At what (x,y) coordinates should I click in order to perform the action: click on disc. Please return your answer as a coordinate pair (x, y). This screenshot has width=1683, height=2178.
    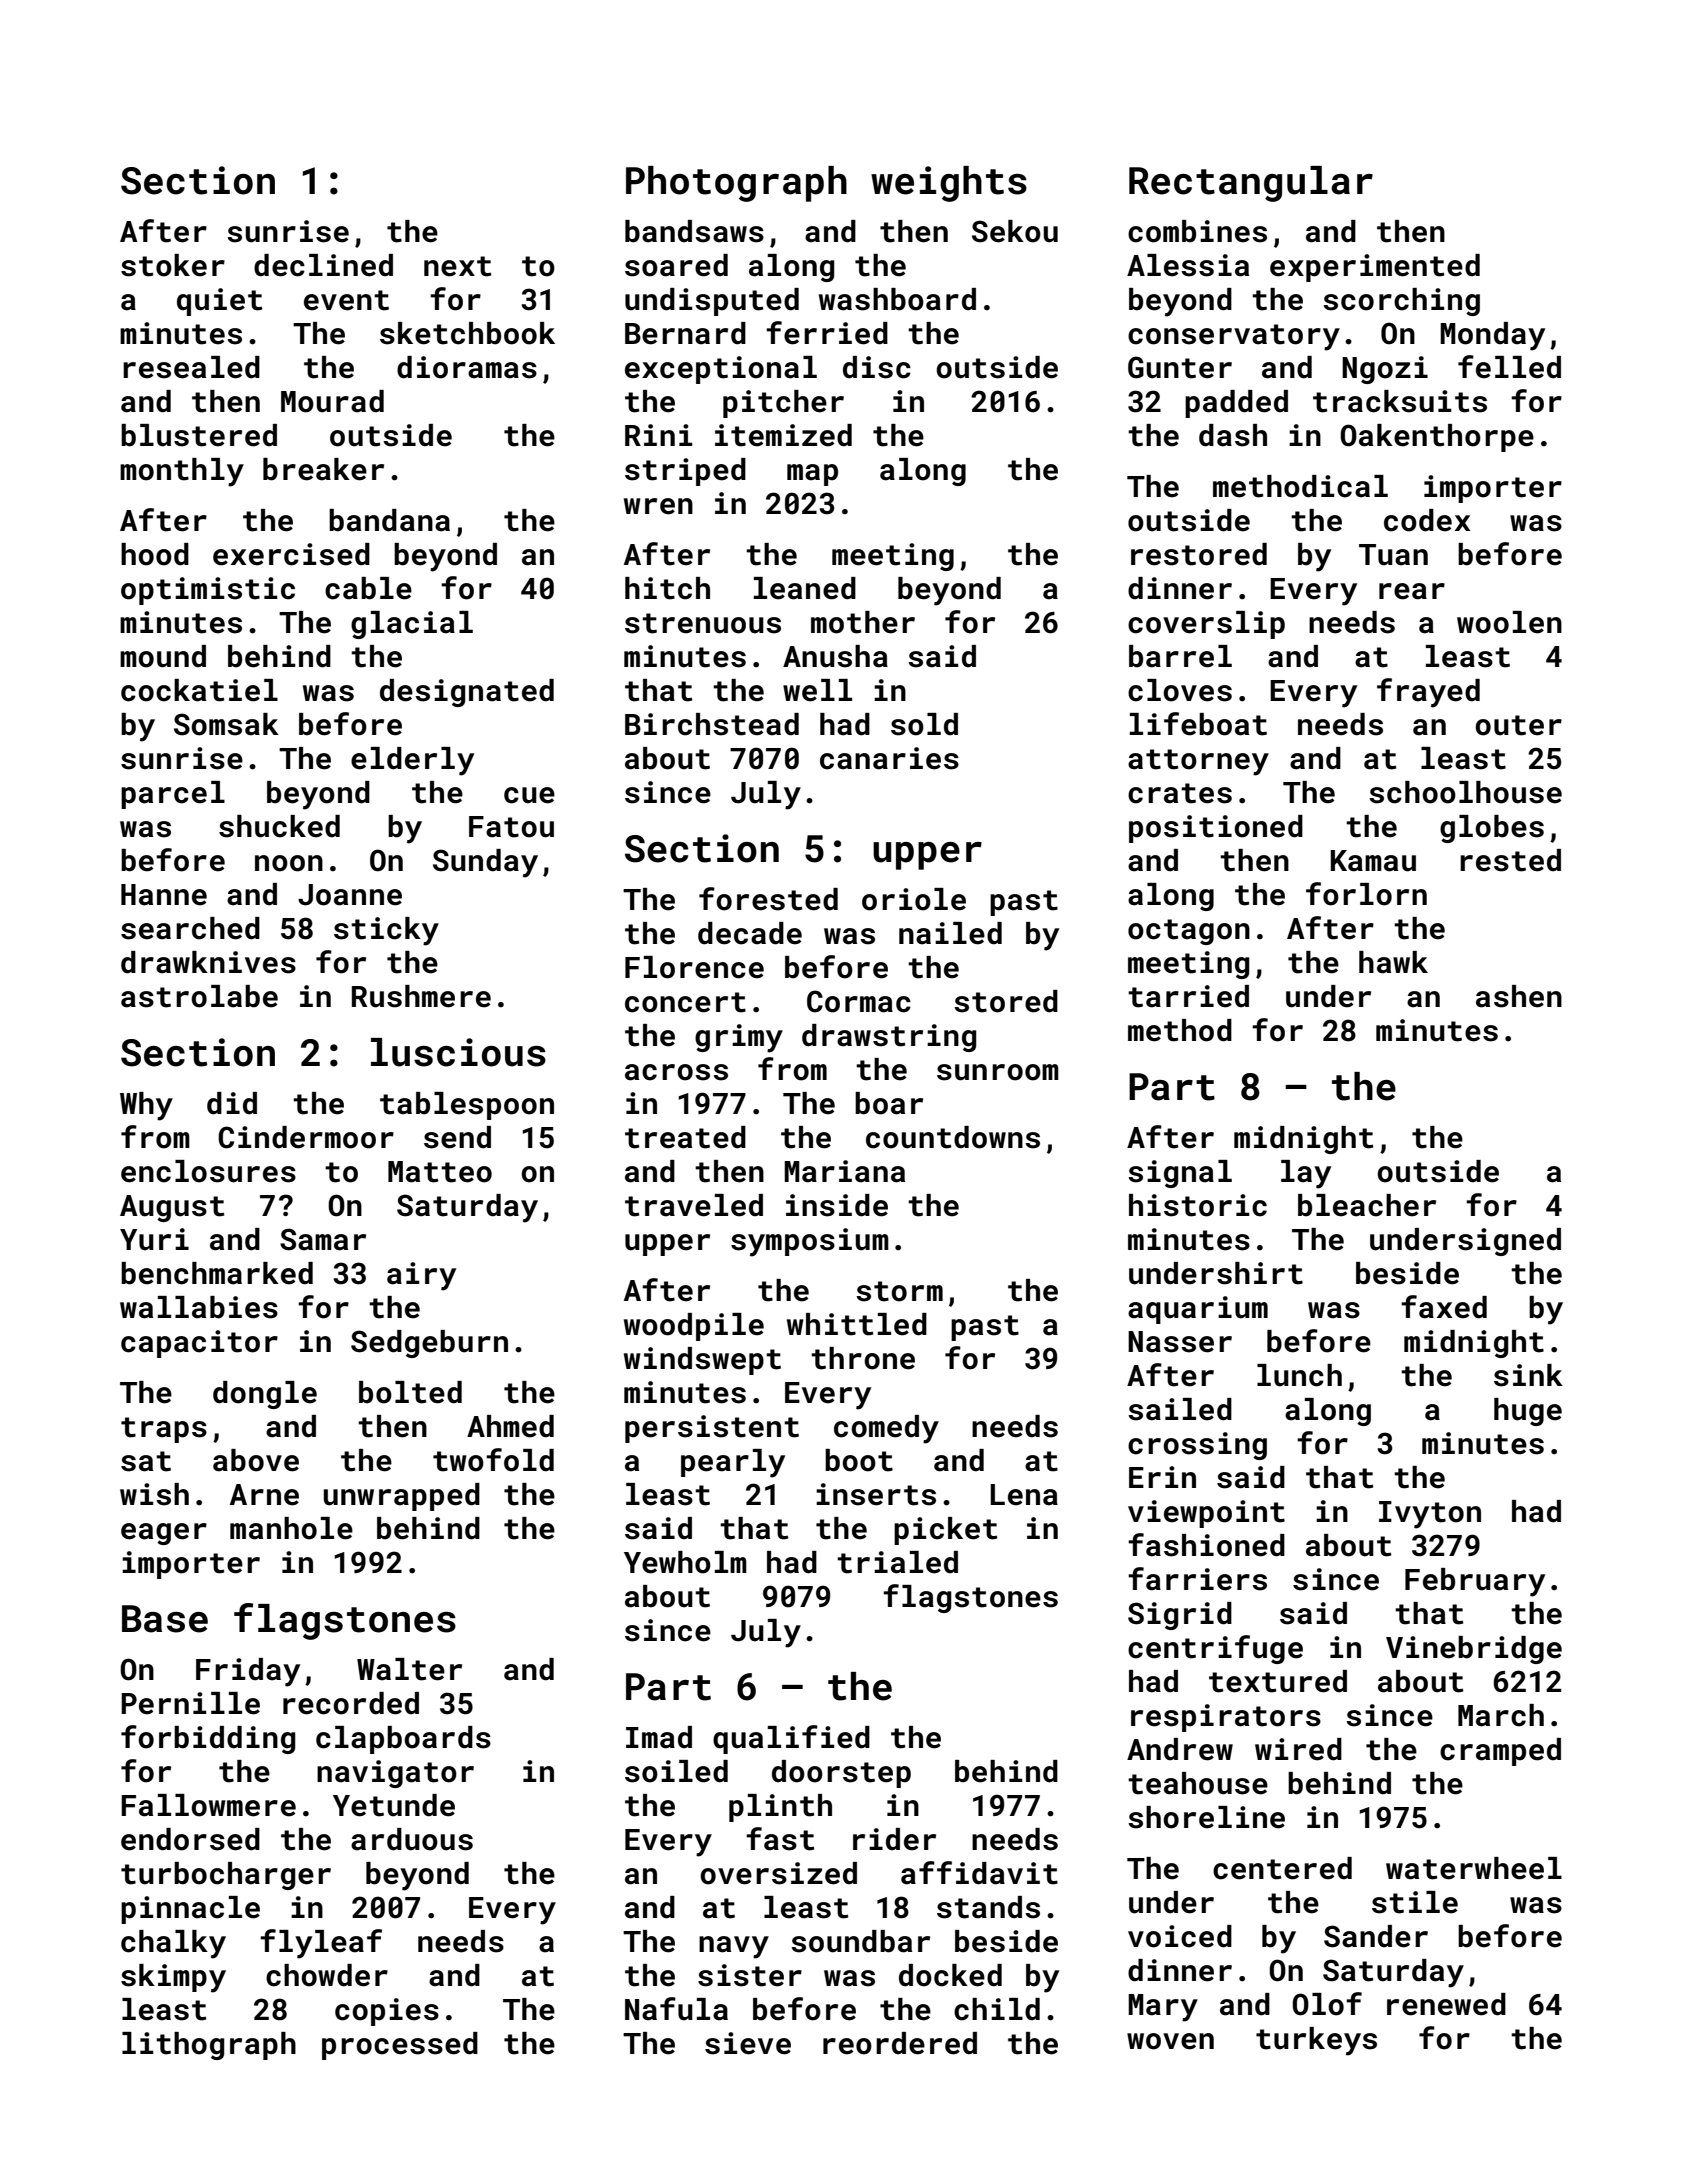
    Looking at the image, I should click on (877, 367).
